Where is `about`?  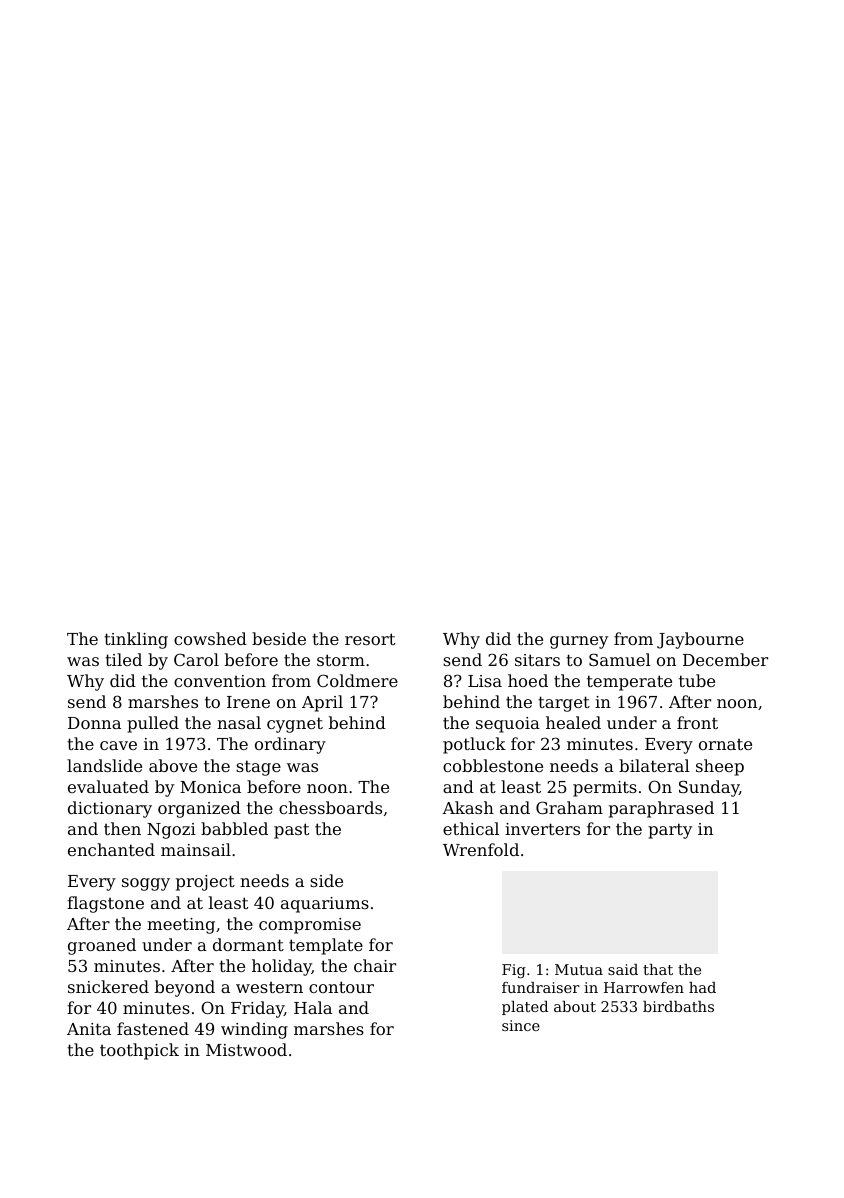
about is located at coordinates (575, 1006).
